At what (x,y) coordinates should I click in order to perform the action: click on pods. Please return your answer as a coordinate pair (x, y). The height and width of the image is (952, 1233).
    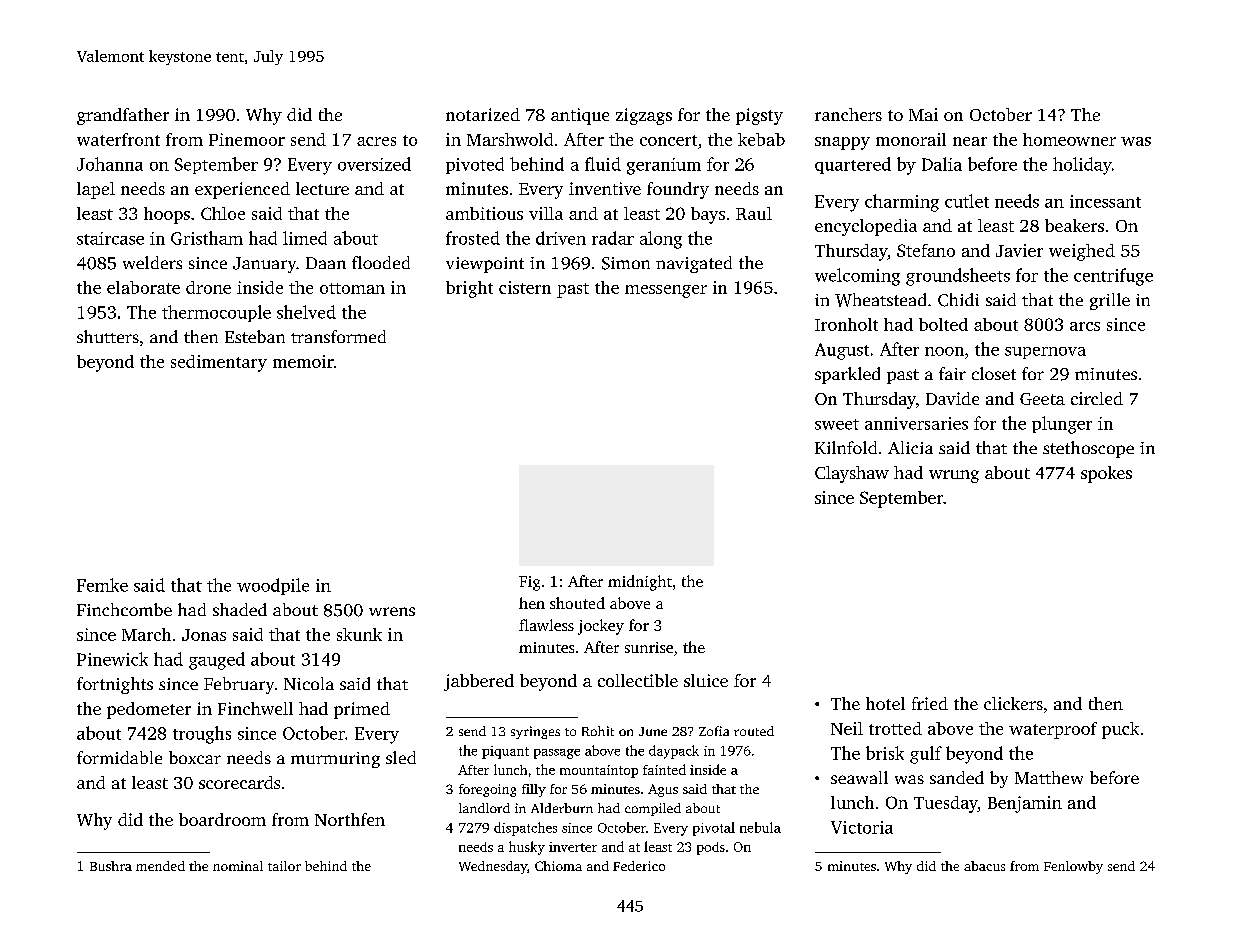
    Looking at the image, I should click on (711, 848).
